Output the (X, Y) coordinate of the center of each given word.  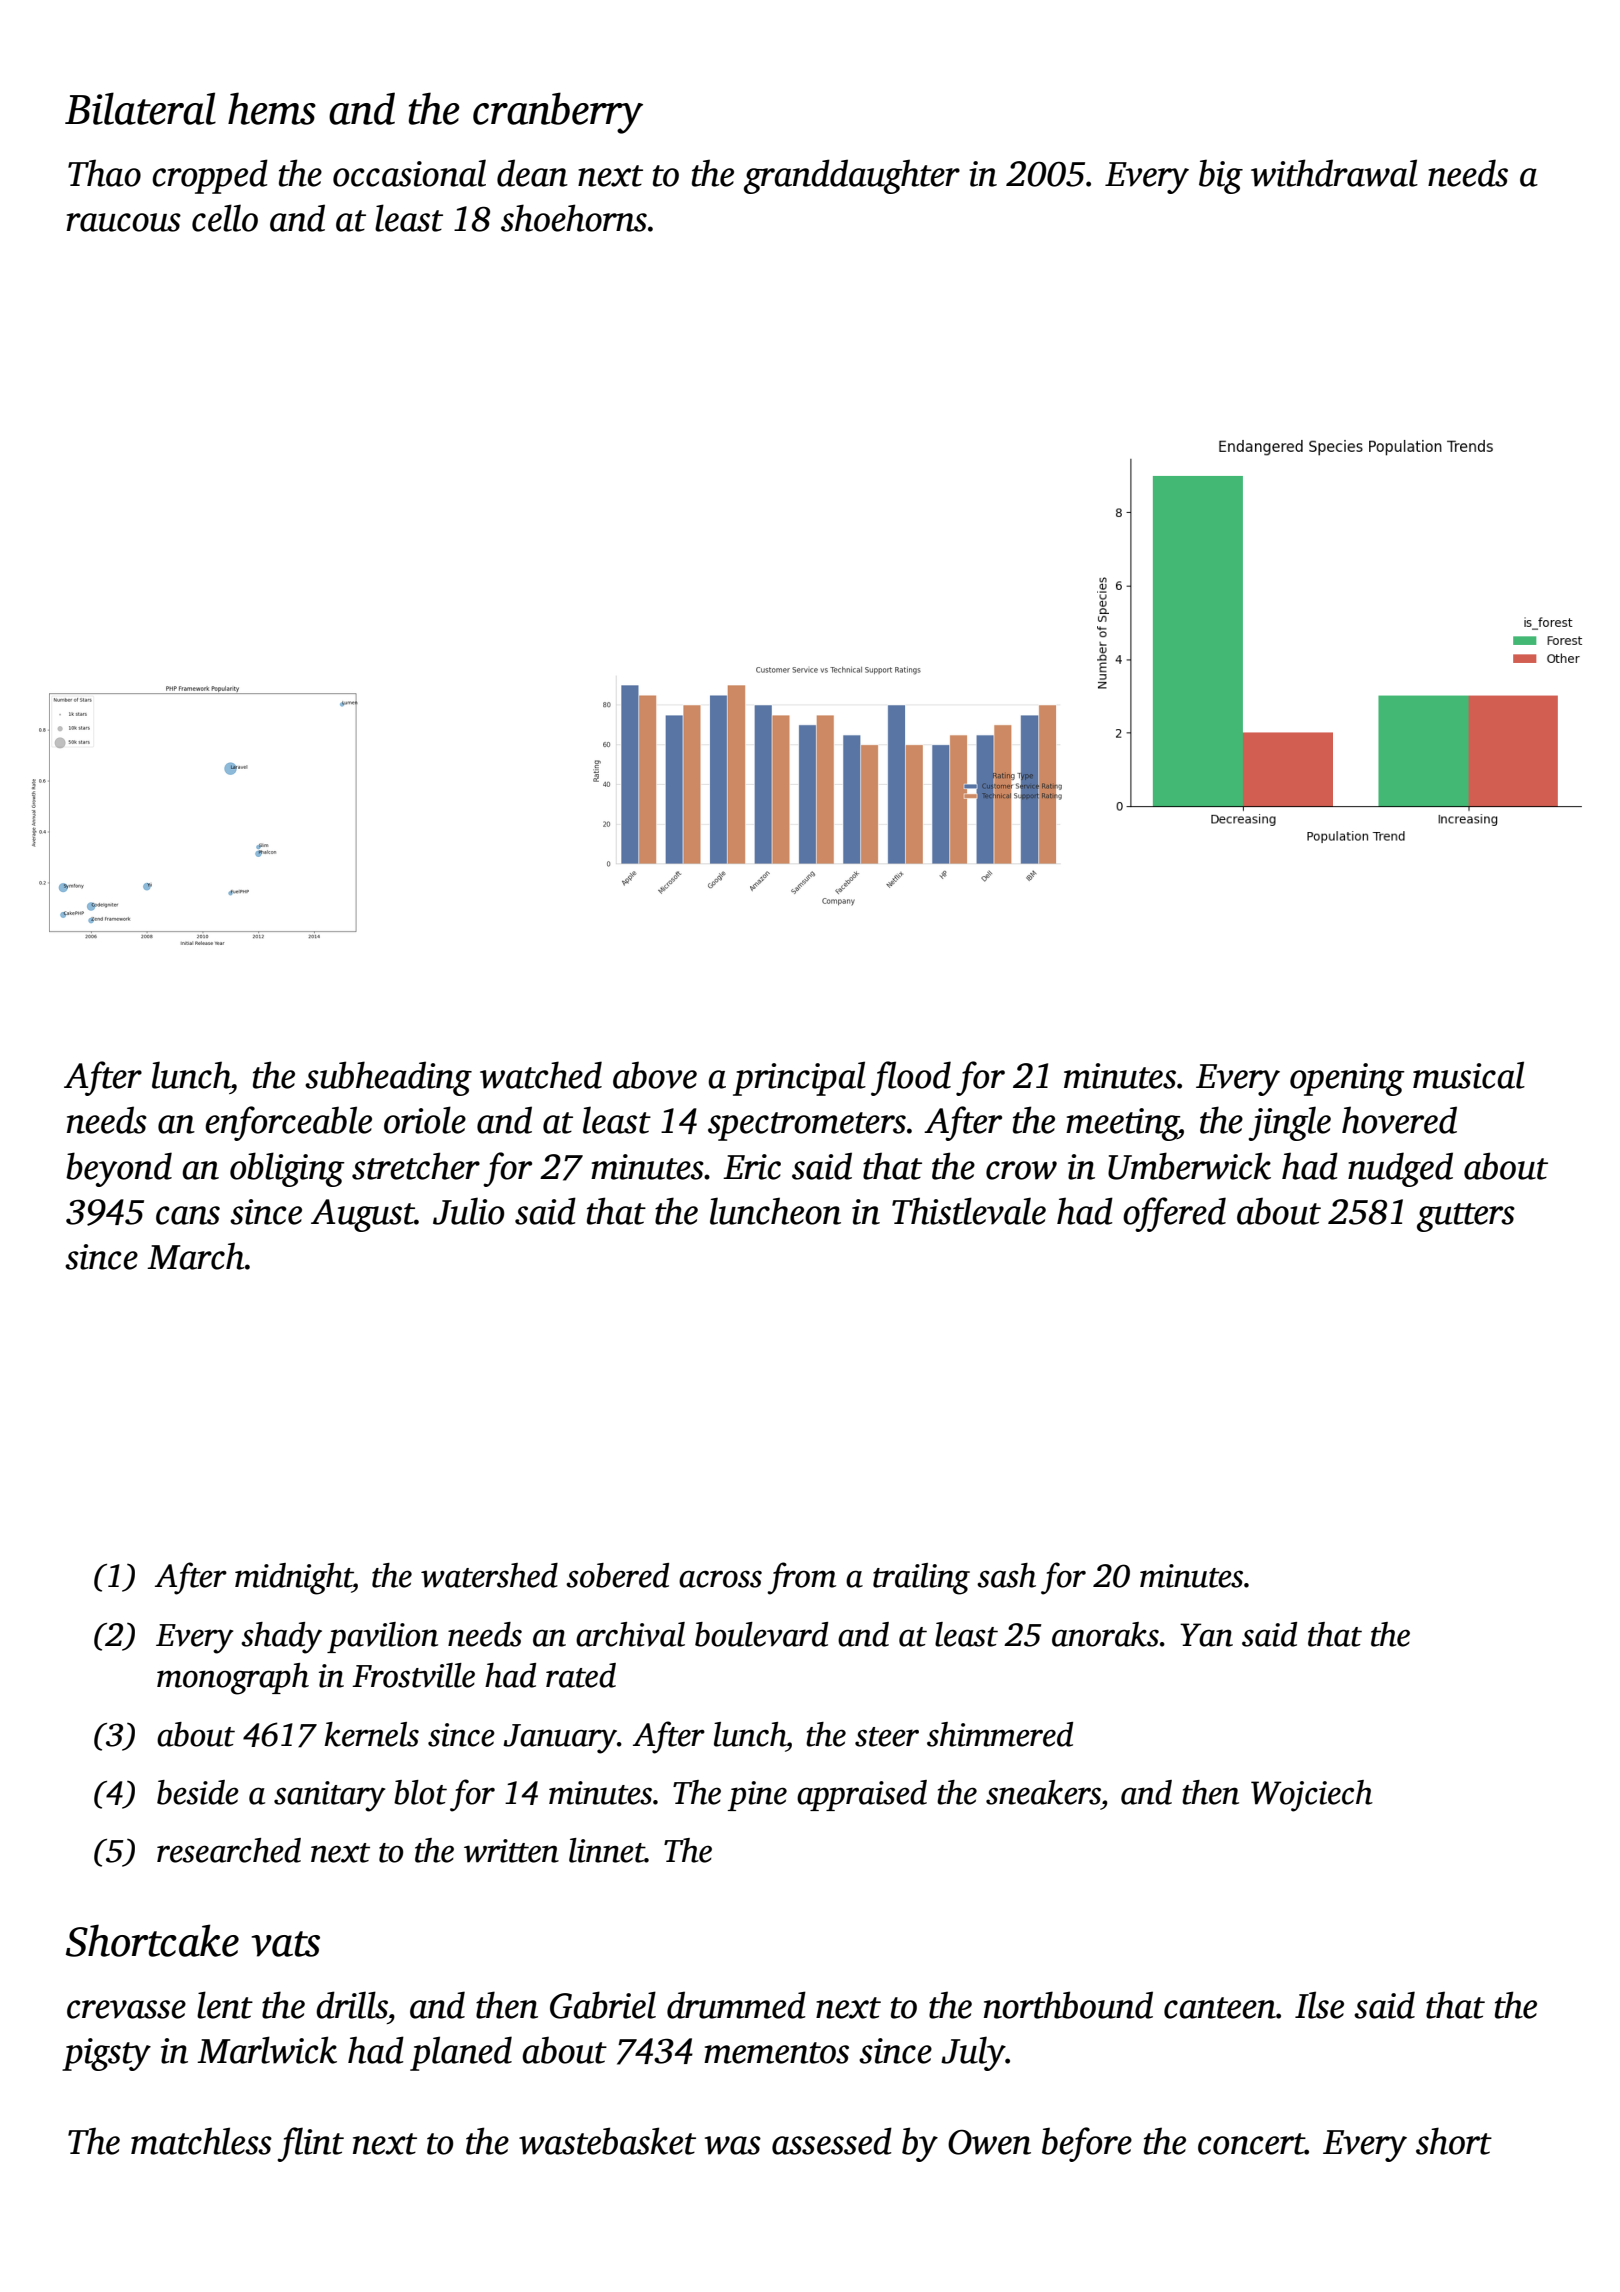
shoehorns (574, 218)
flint (310, 2144)
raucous (123, 222)
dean (532, 173)
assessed (832, 2141)
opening (1347, 1079)
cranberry (558, 113)
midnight (294, 1579)
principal (799, 1078)
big (1221, 176)
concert (1251, 2144)
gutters (1466, 1217)
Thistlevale (969, 1211)
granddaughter (852, 176)
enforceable (288, 1123)
